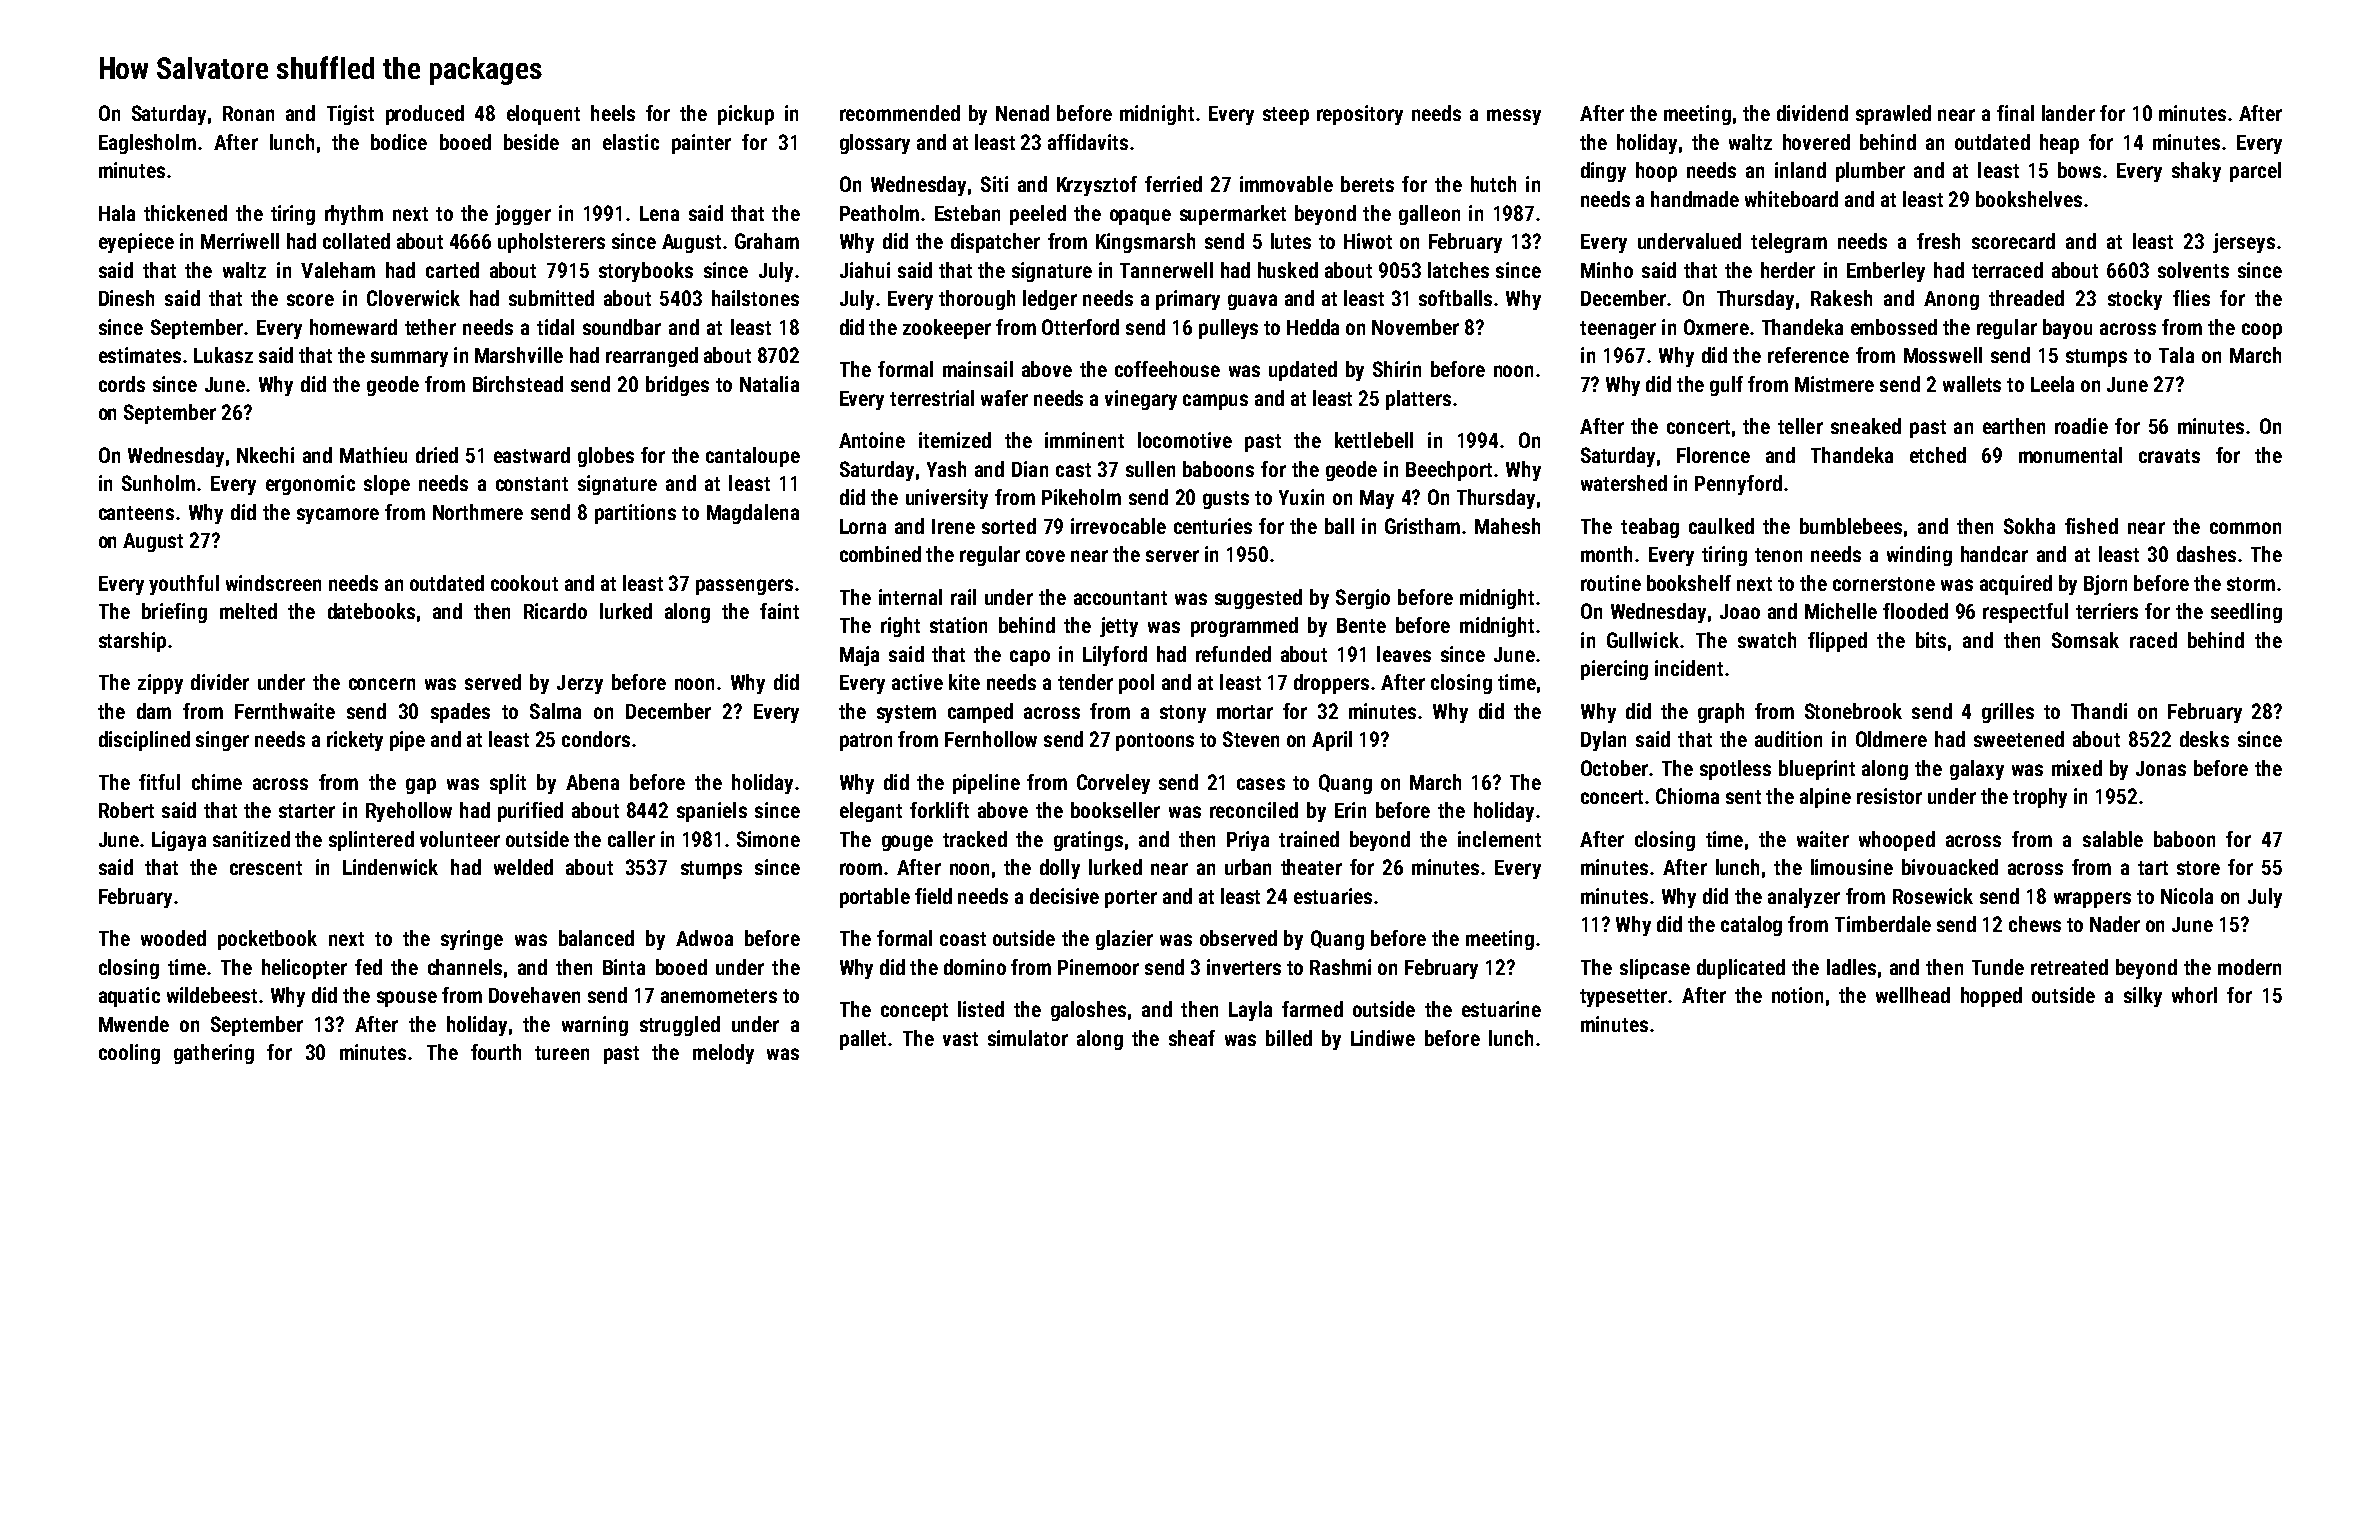 This screenshot has height=1540, width=2380. What do you see at coordinates (1422, 526) in the screenshot?
I see `Gristham` at bounding box center [1422, 526].
